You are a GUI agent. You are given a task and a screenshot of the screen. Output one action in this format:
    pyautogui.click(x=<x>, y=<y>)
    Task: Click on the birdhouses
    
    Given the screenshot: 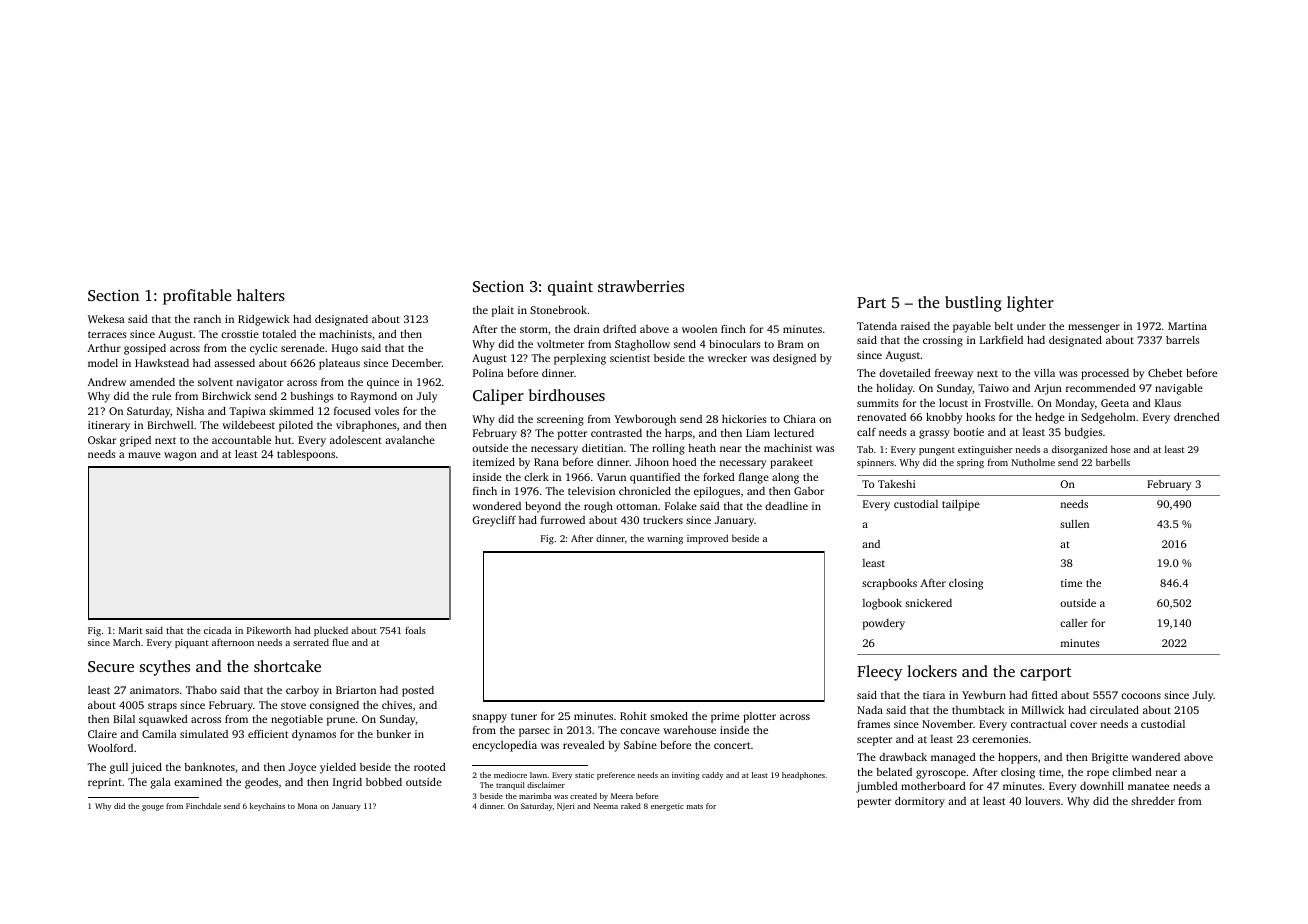 What is the action you would take?
    pyautogui.click(x=567, y=395)
